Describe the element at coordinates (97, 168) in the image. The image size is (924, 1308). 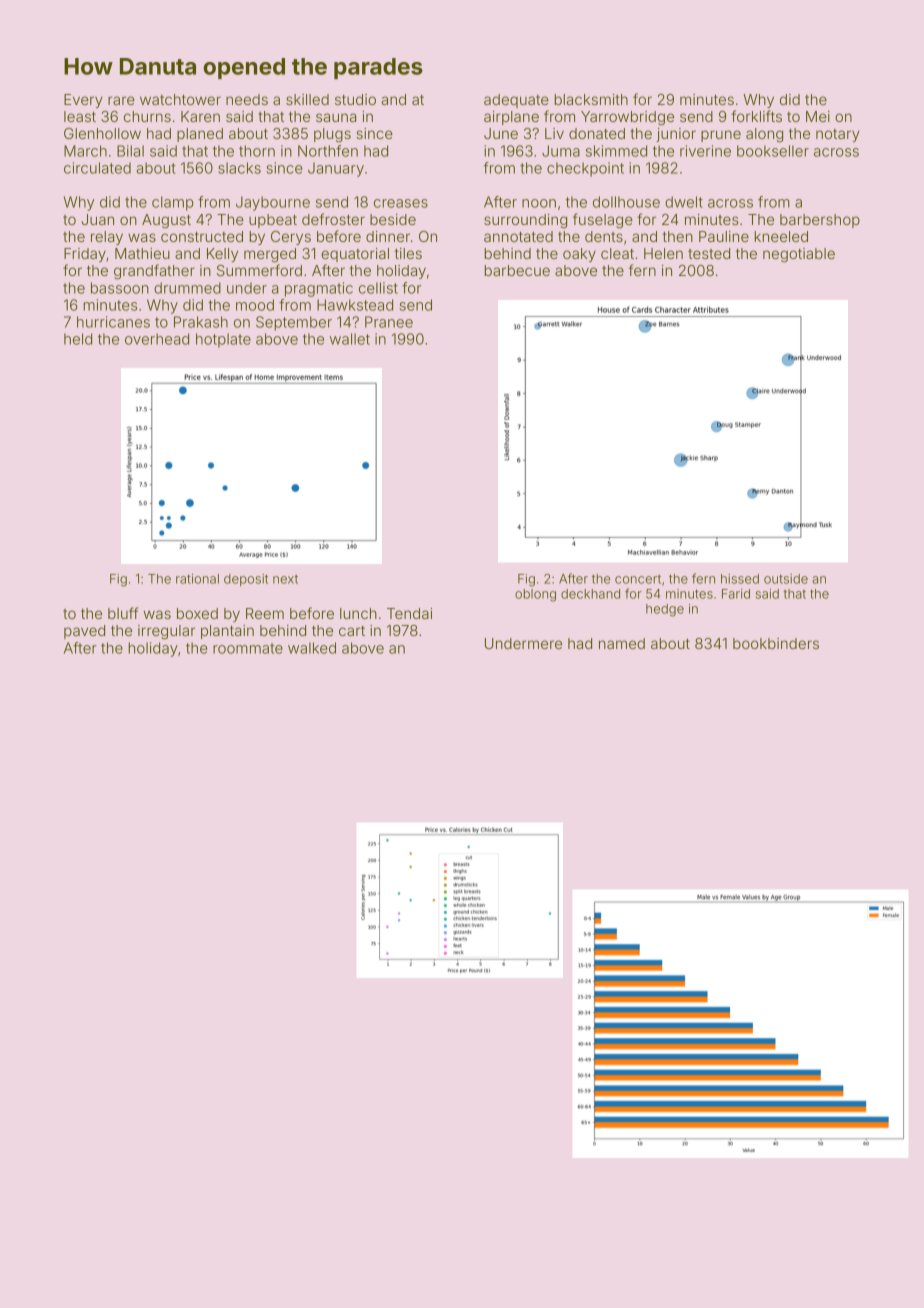
I see `circulated` at that location.
